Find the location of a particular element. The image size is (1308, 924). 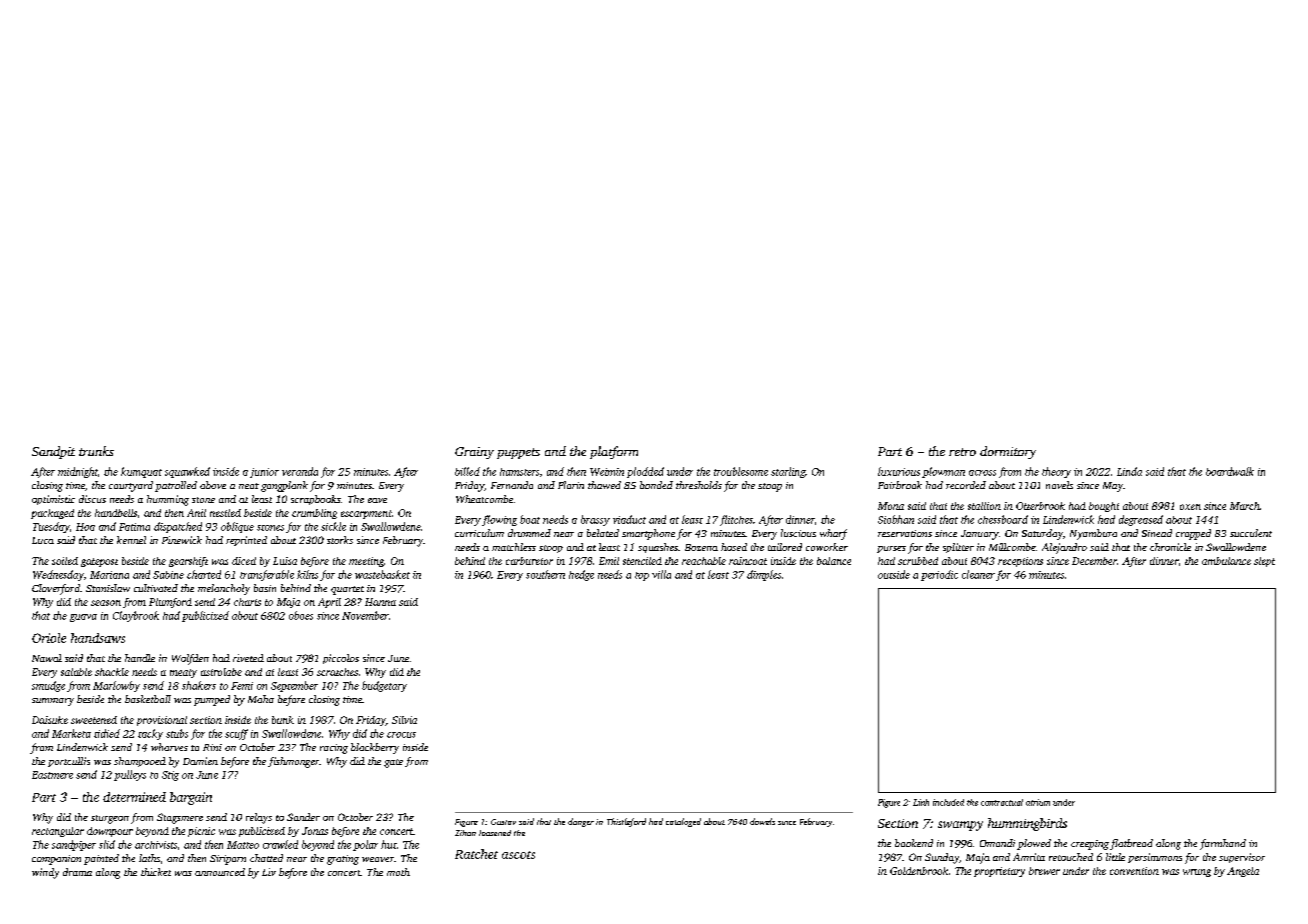

Anil is located at coordinates (196, 513).
